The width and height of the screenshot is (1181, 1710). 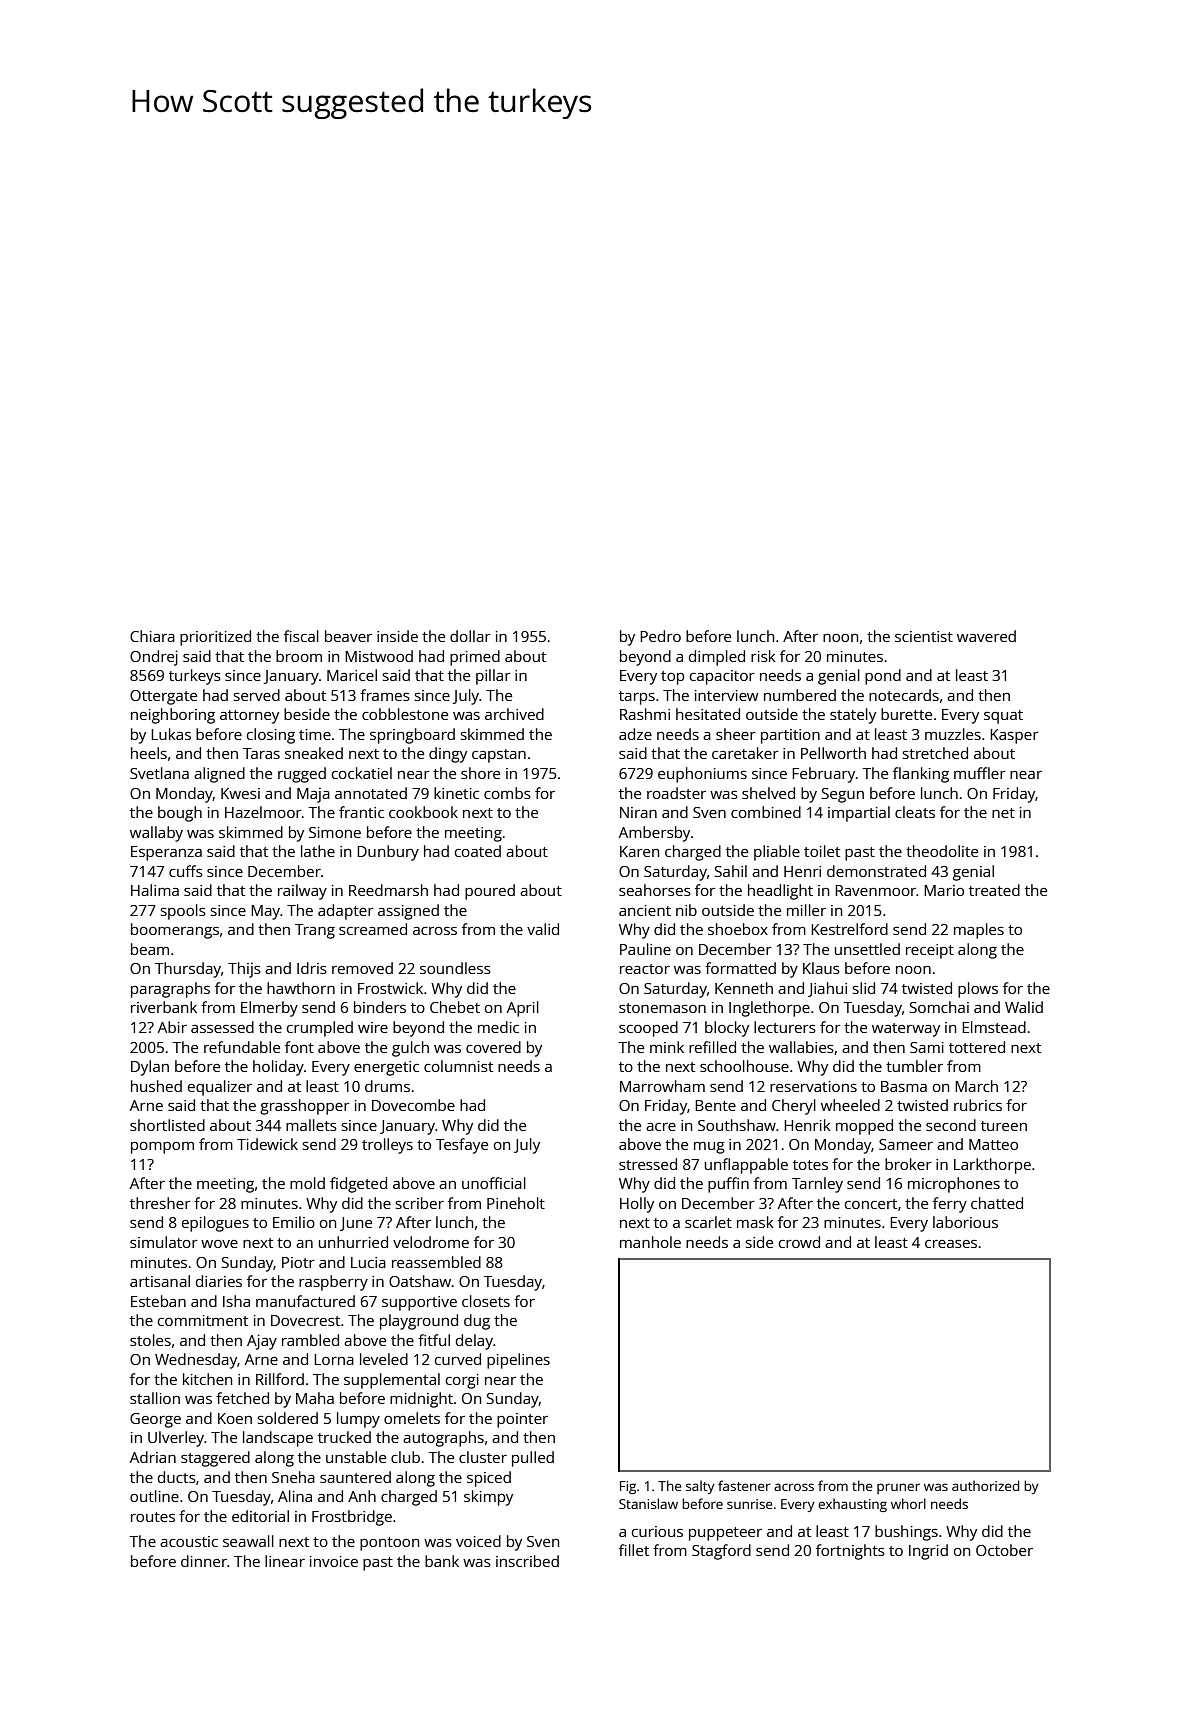 What do you see at coordinates (260, 1516) in the screenshot?
I see `editorial` at bounding box center [260, 1516].
